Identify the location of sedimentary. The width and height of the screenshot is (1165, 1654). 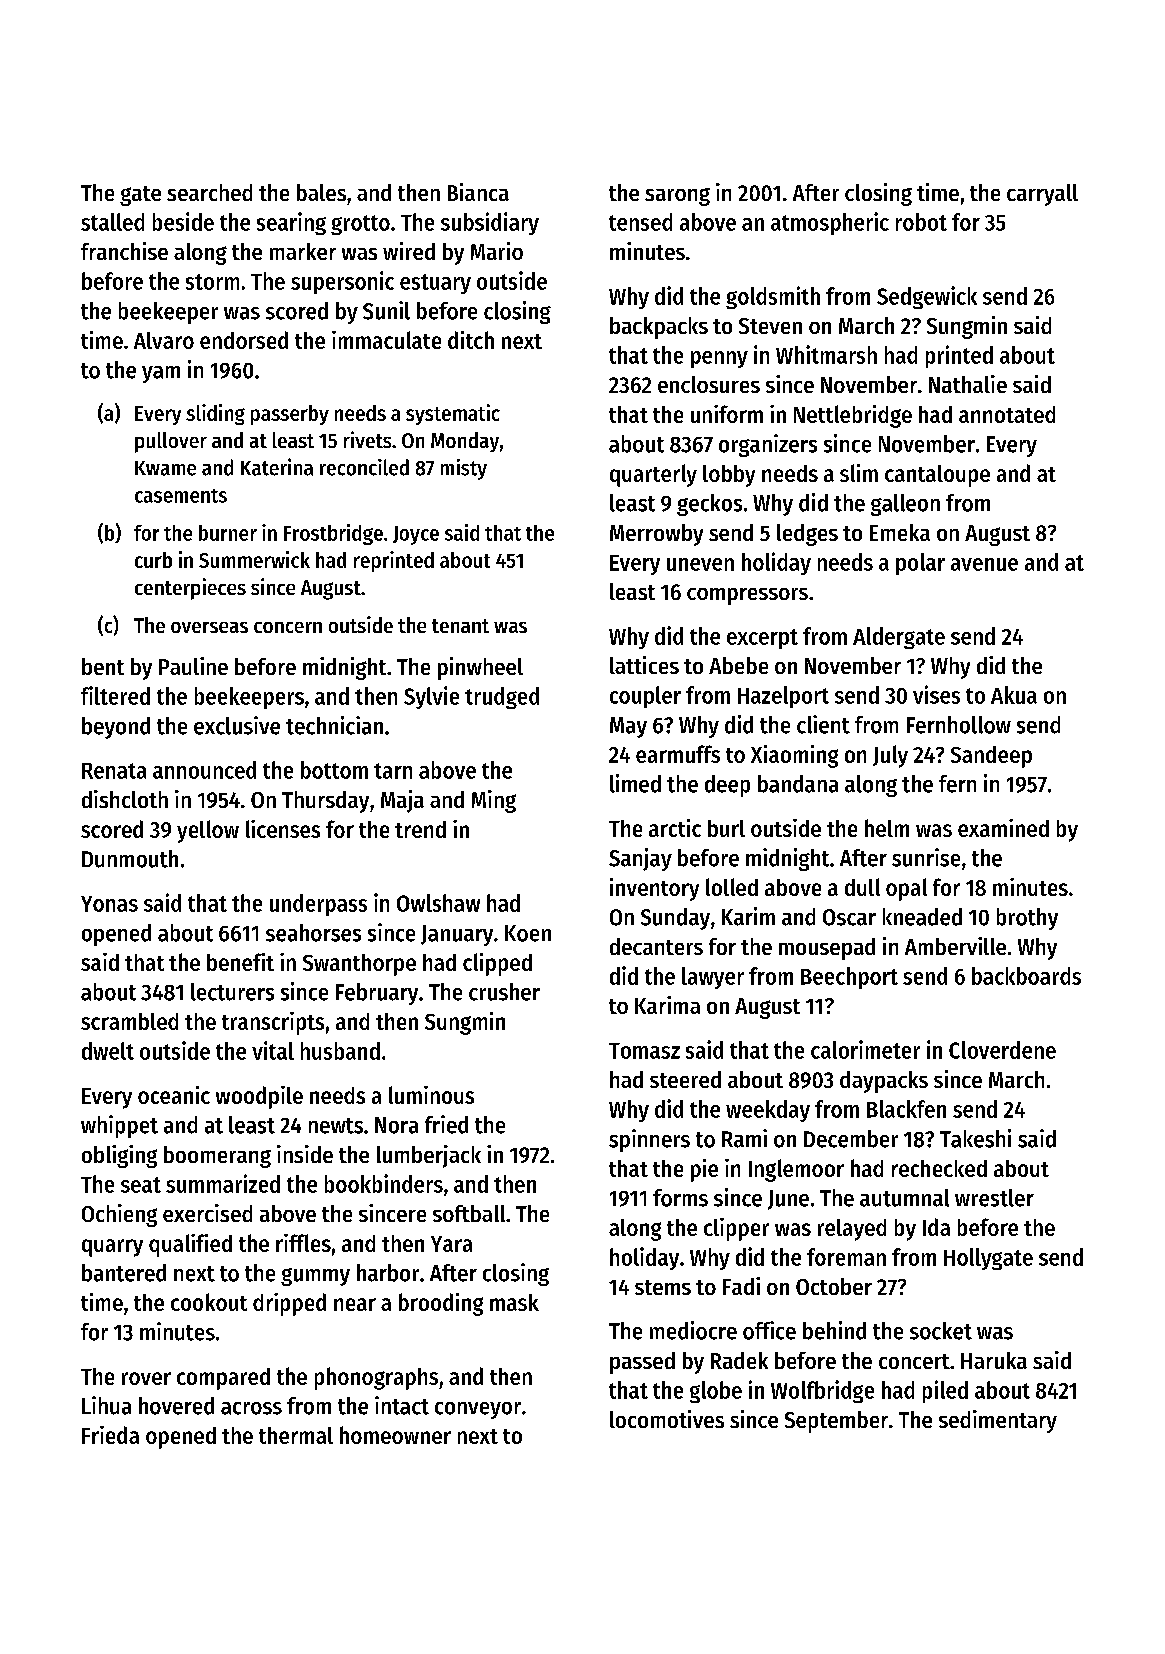
(998, 1421).
